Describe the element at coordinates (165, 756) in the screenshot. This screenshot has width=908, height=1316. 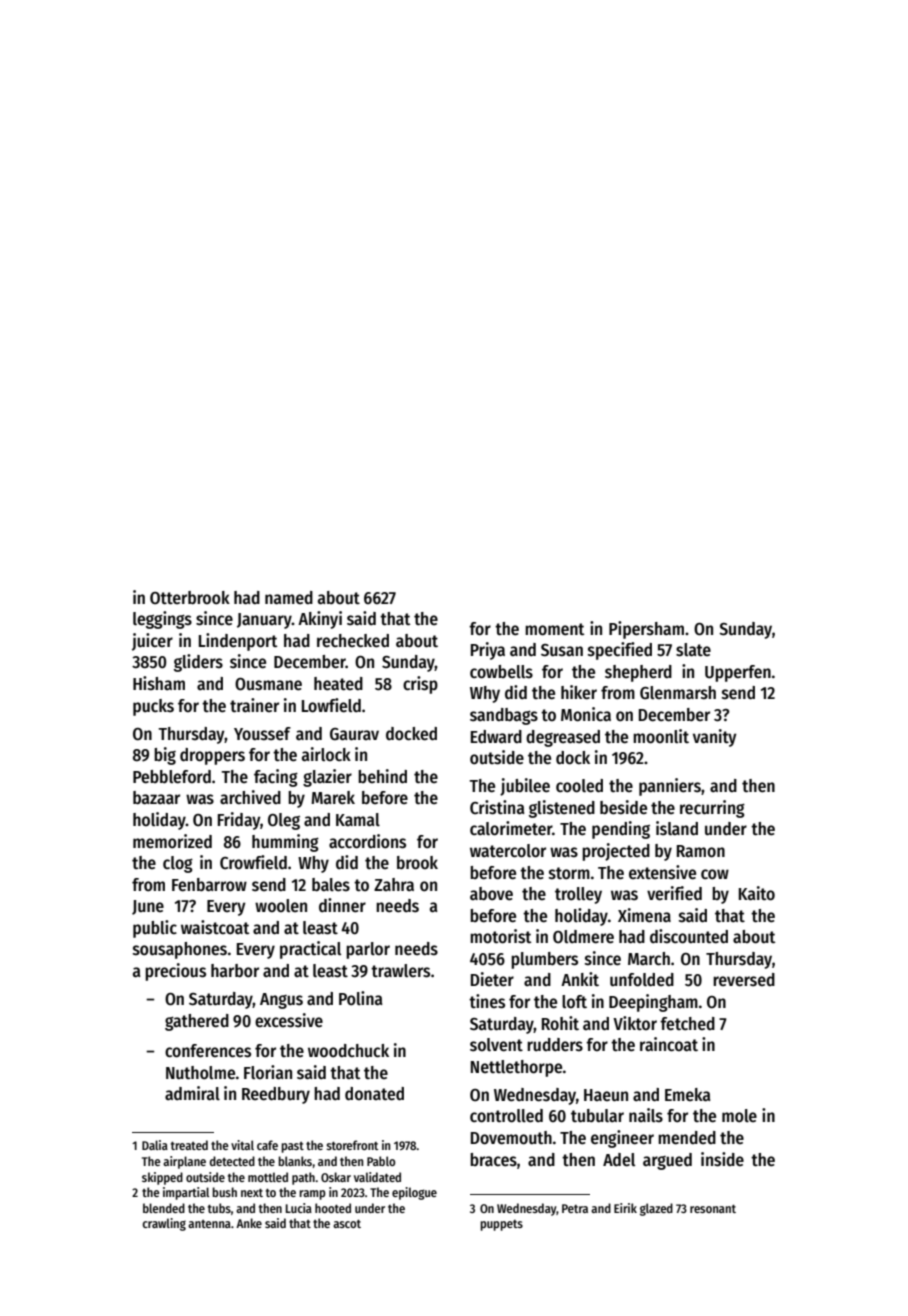
I see `big` at that location.
